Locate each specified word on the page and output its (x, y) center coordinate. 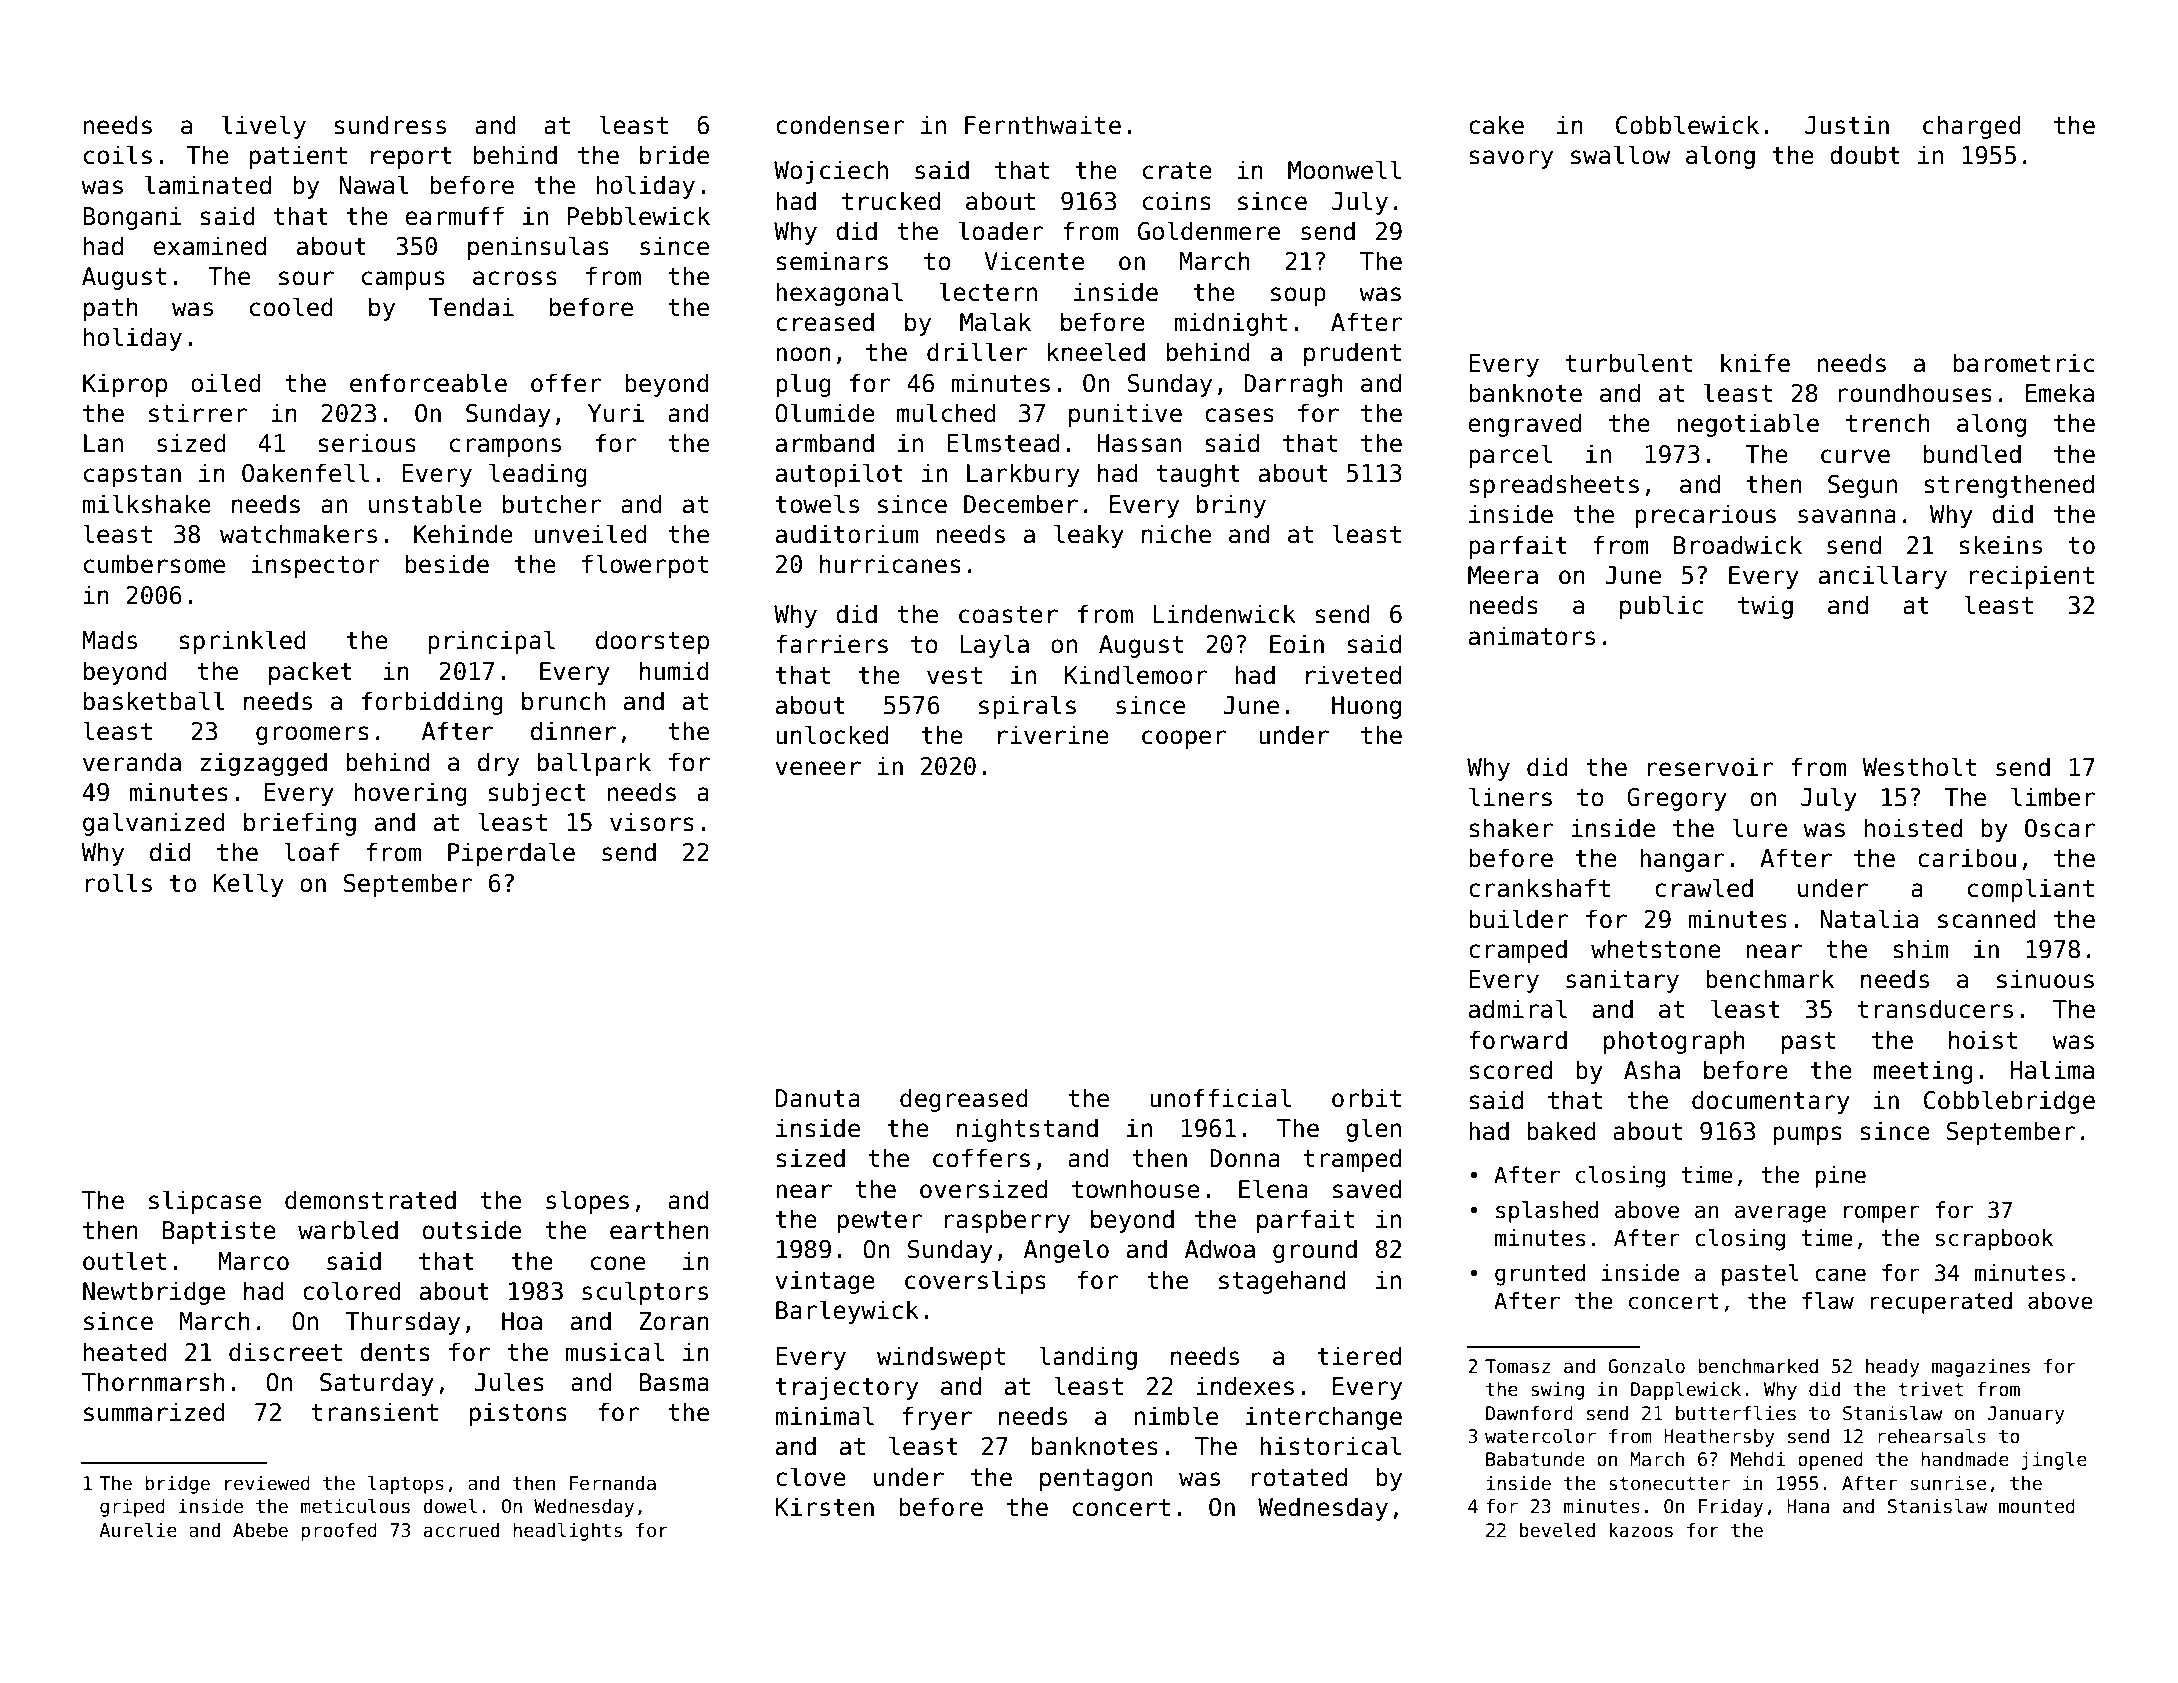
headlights (567, 1532)
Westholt (1919, 767)
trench (1888, 423)
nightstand (1027, 1130)
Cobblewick (1687, 125)
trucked (891, 201)
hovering (411, 794)
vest (954, 676)
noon (803, 354)
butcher (552, 504)
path (111, 309)
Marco (253, 1261)
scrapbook (1994, 1240)
